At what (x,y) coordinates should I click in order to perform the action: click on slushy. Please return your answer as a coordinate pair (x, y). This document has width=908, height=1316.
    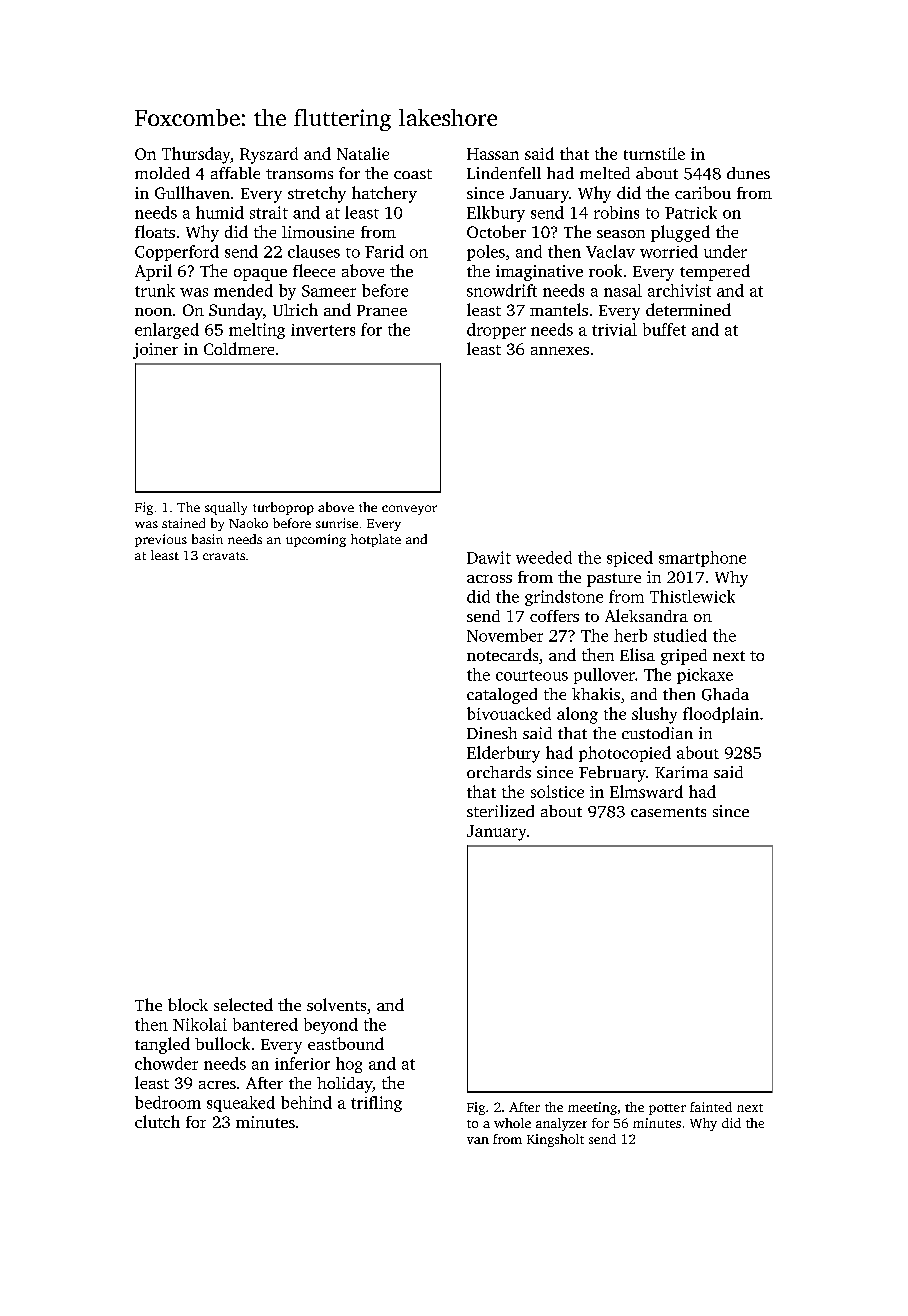
    Looking at the image, I should click on (654, 715).
